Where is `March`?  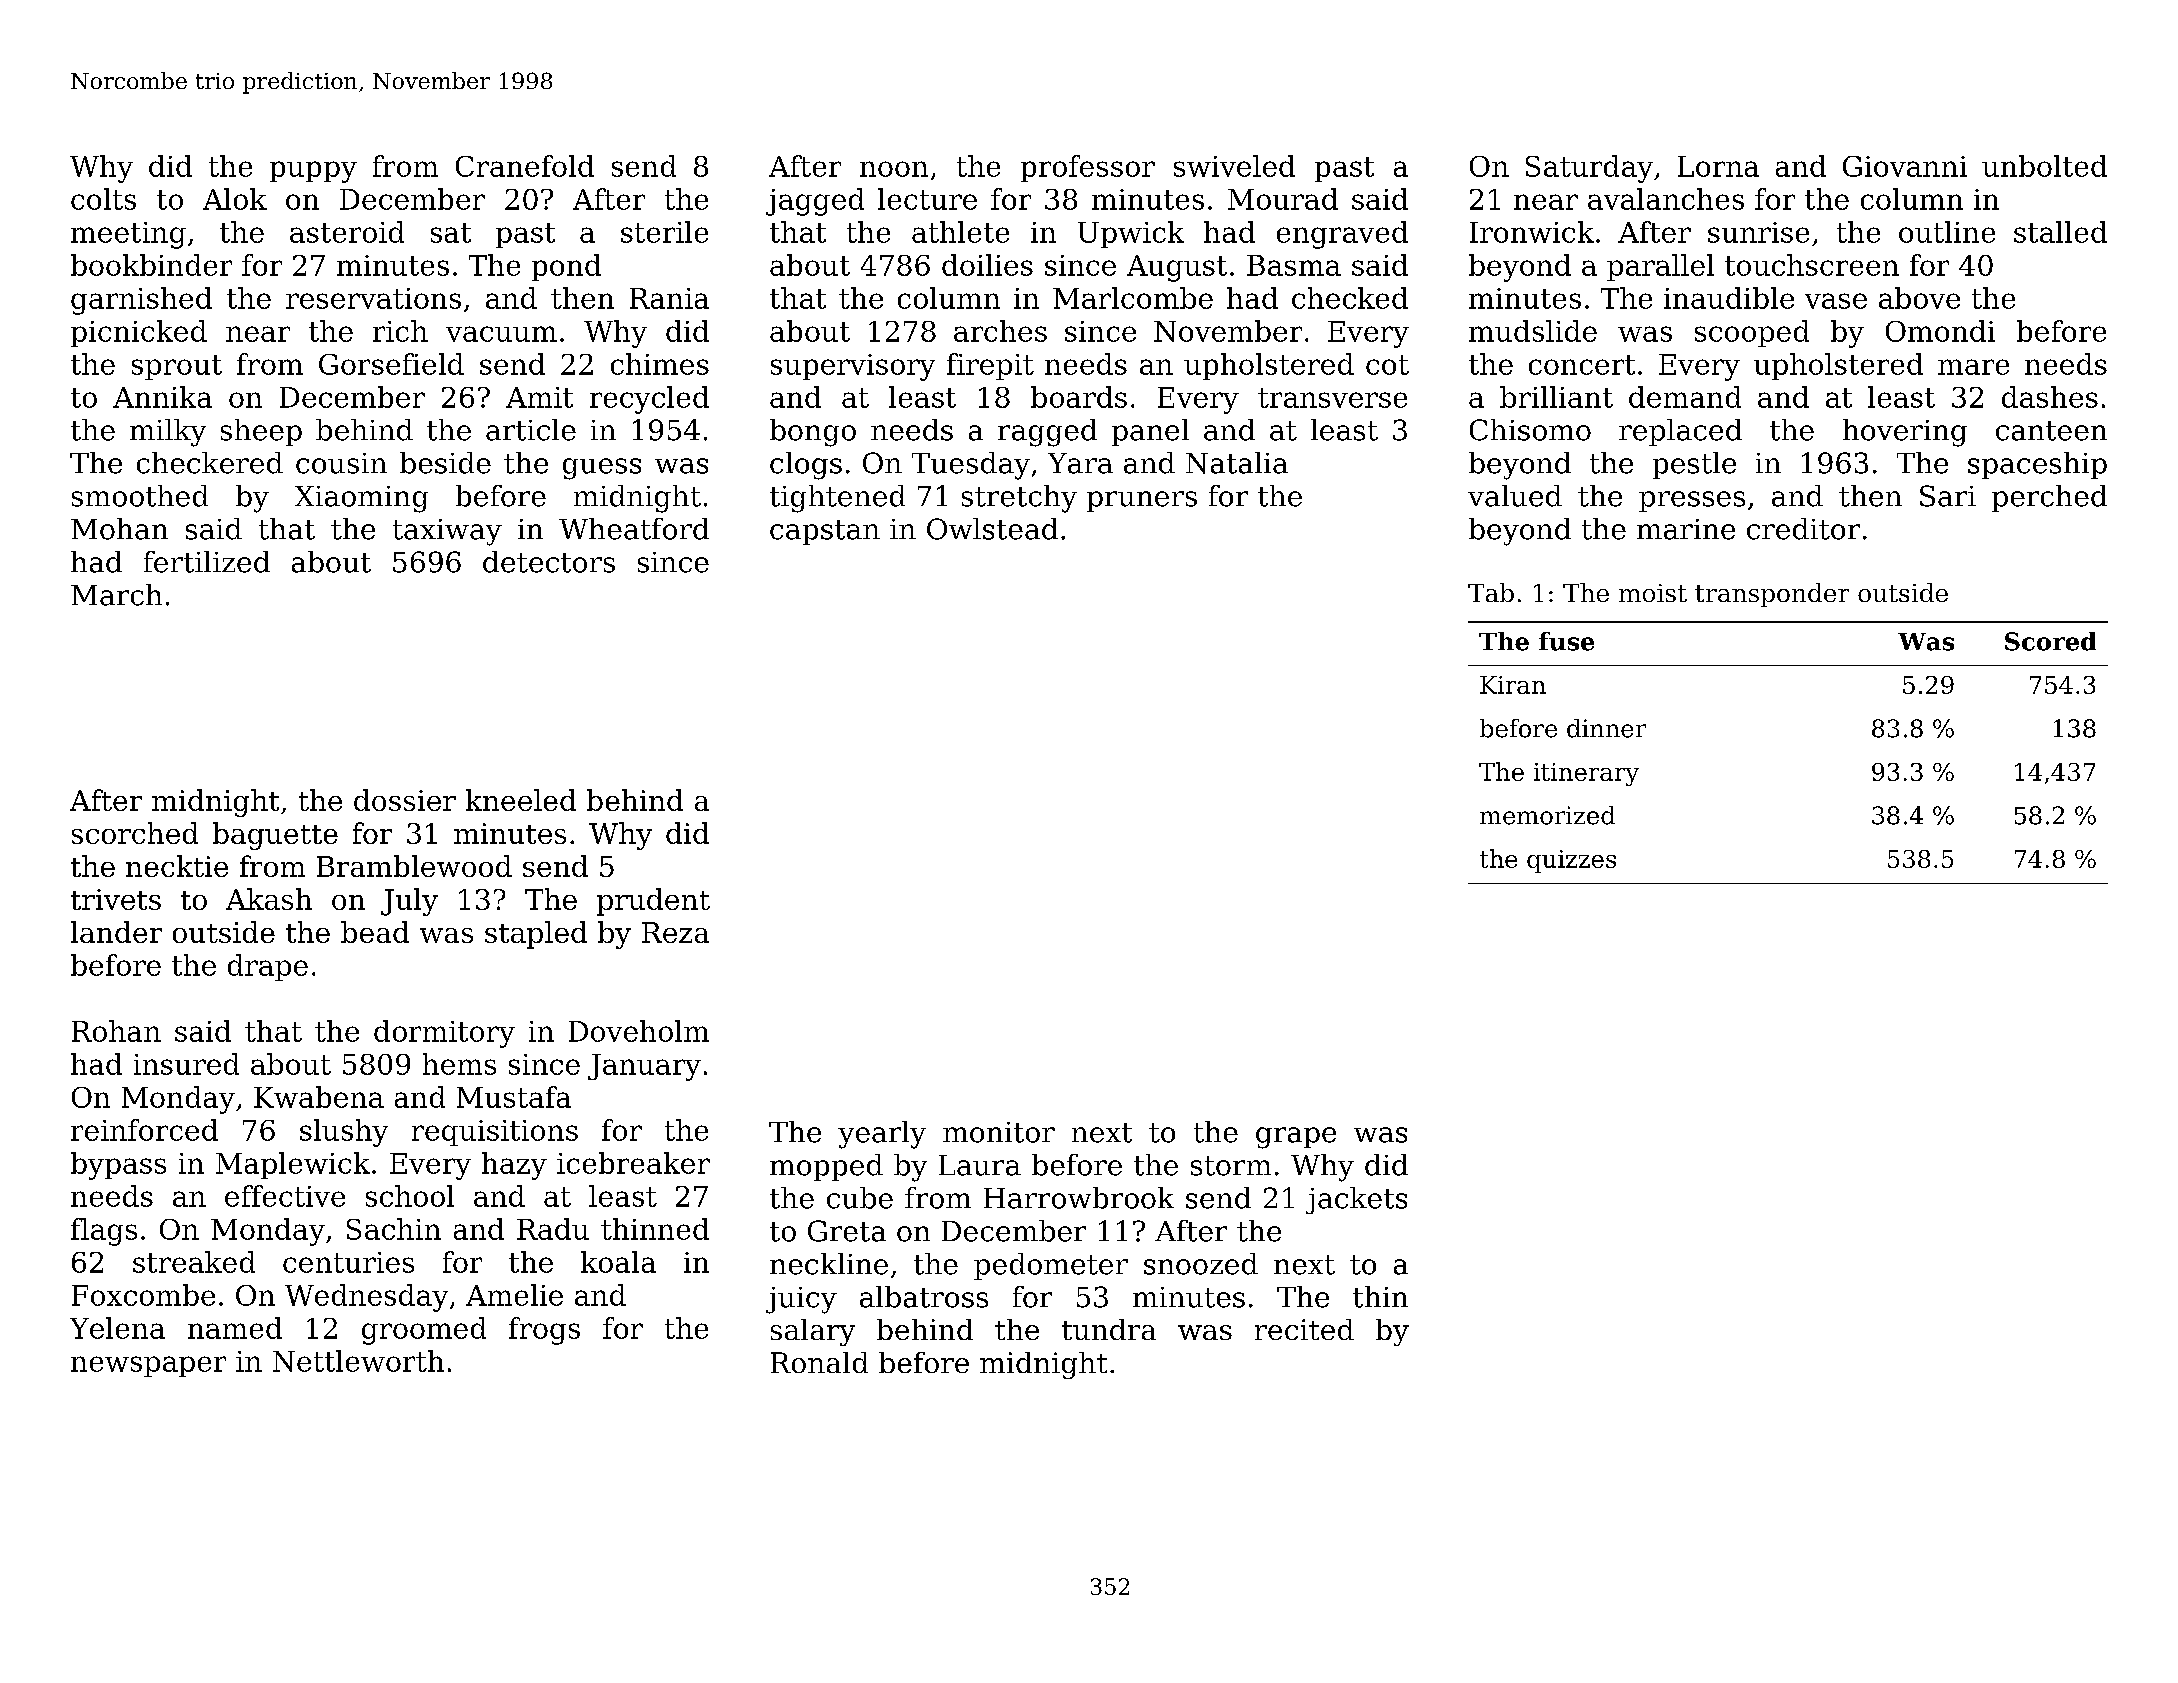
March is located at coordinates (116, 595).
